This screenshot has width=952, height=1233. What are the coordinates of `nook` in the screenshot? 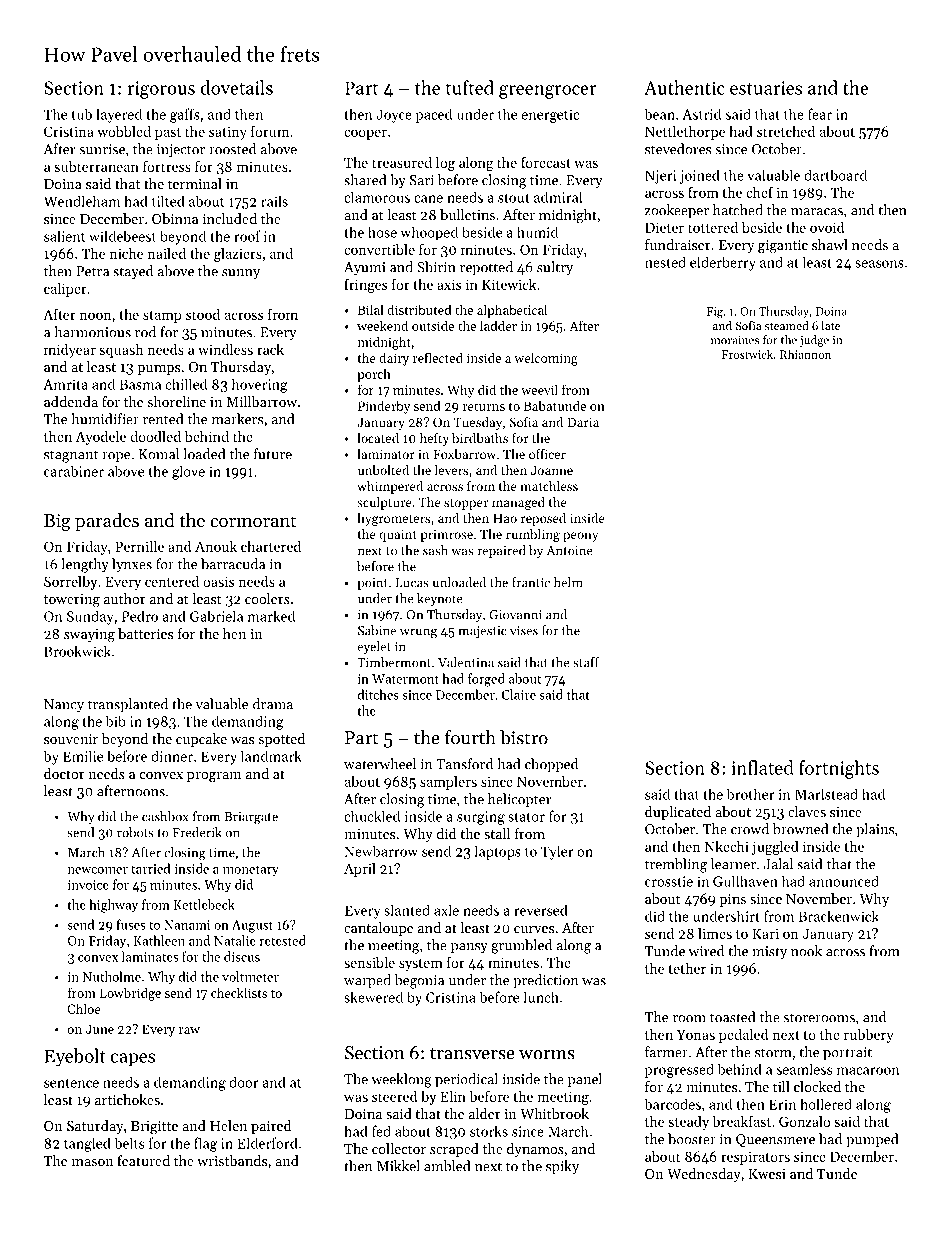 It's located at (806, 951).
